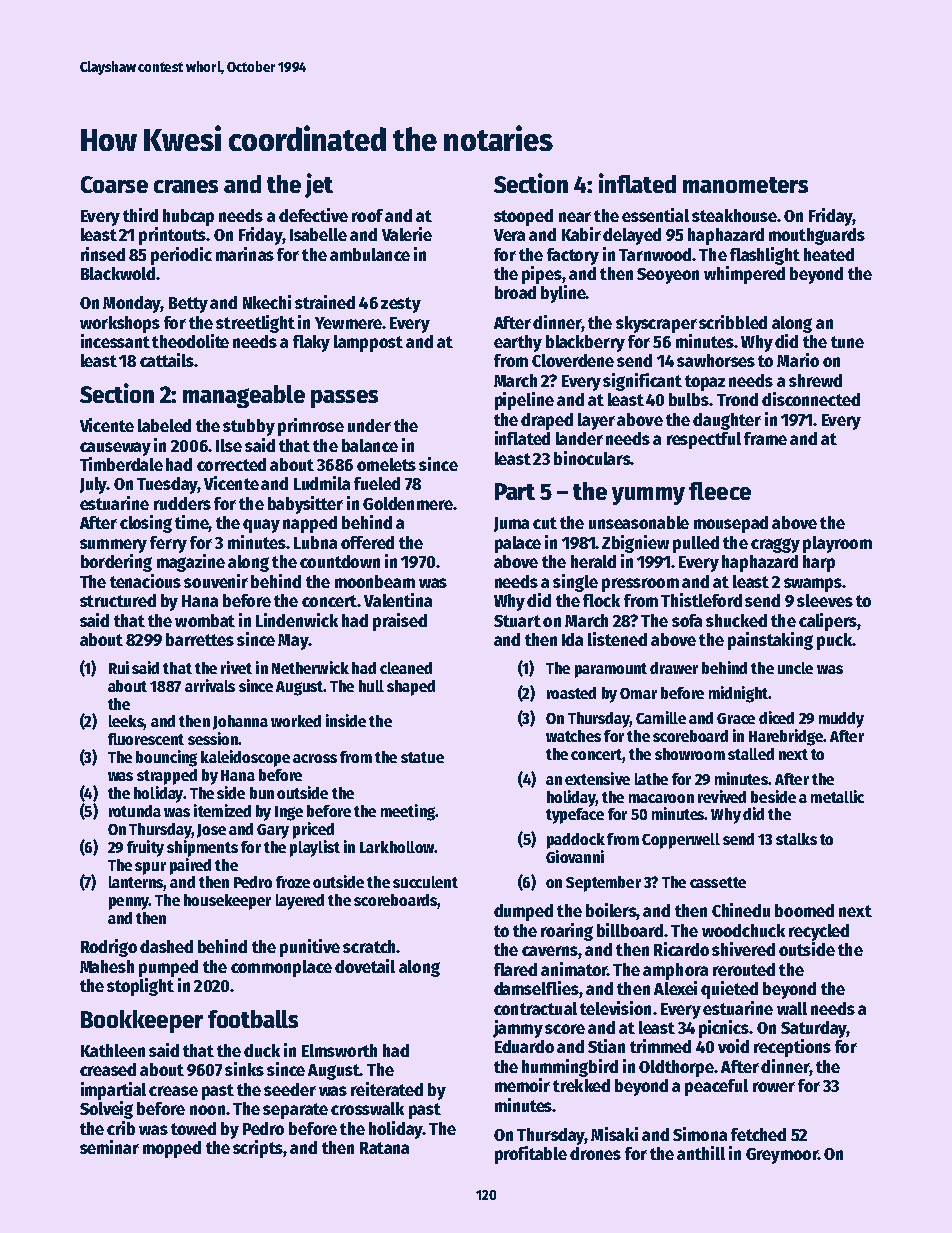 This screenshot has height=1233, width=952. I want to click on caverns, so click(550, 951).
